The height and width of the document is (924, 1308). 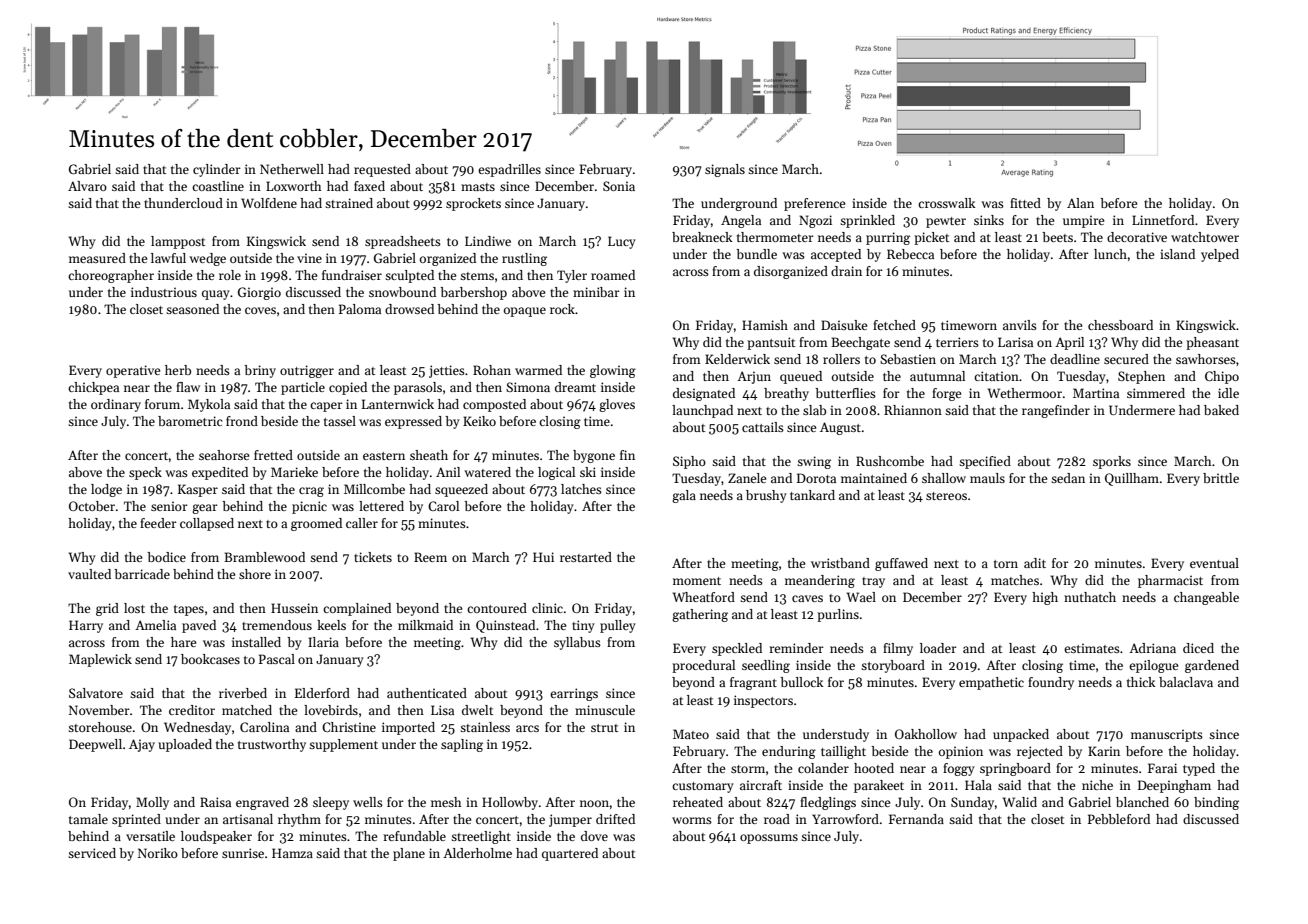 What do you see at coordinates (87, 186) in the document?
I see `Alvaro` at bounding box center [87, 186].
